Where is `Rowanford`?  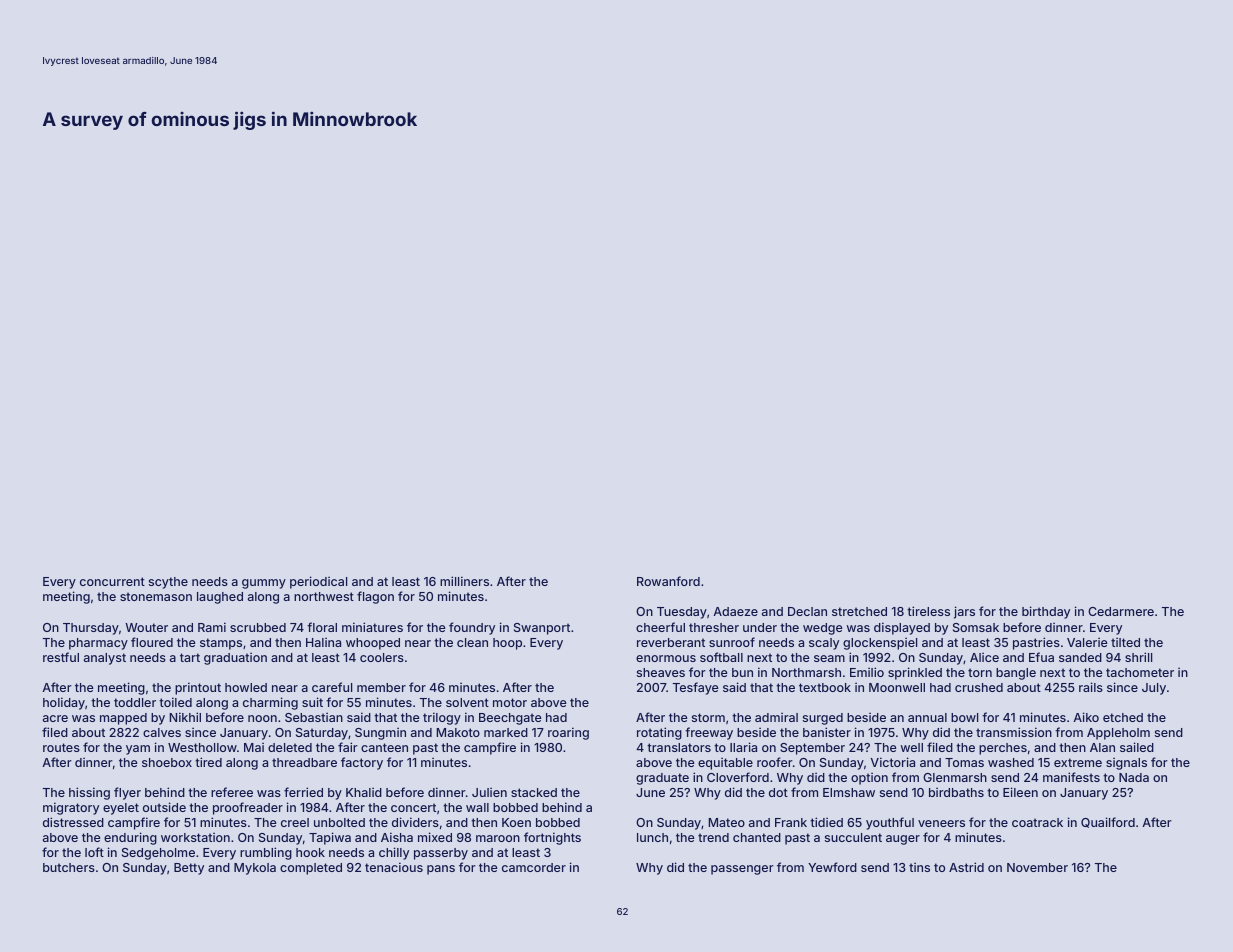 Rowanford is located at coordinates (668, 581).
